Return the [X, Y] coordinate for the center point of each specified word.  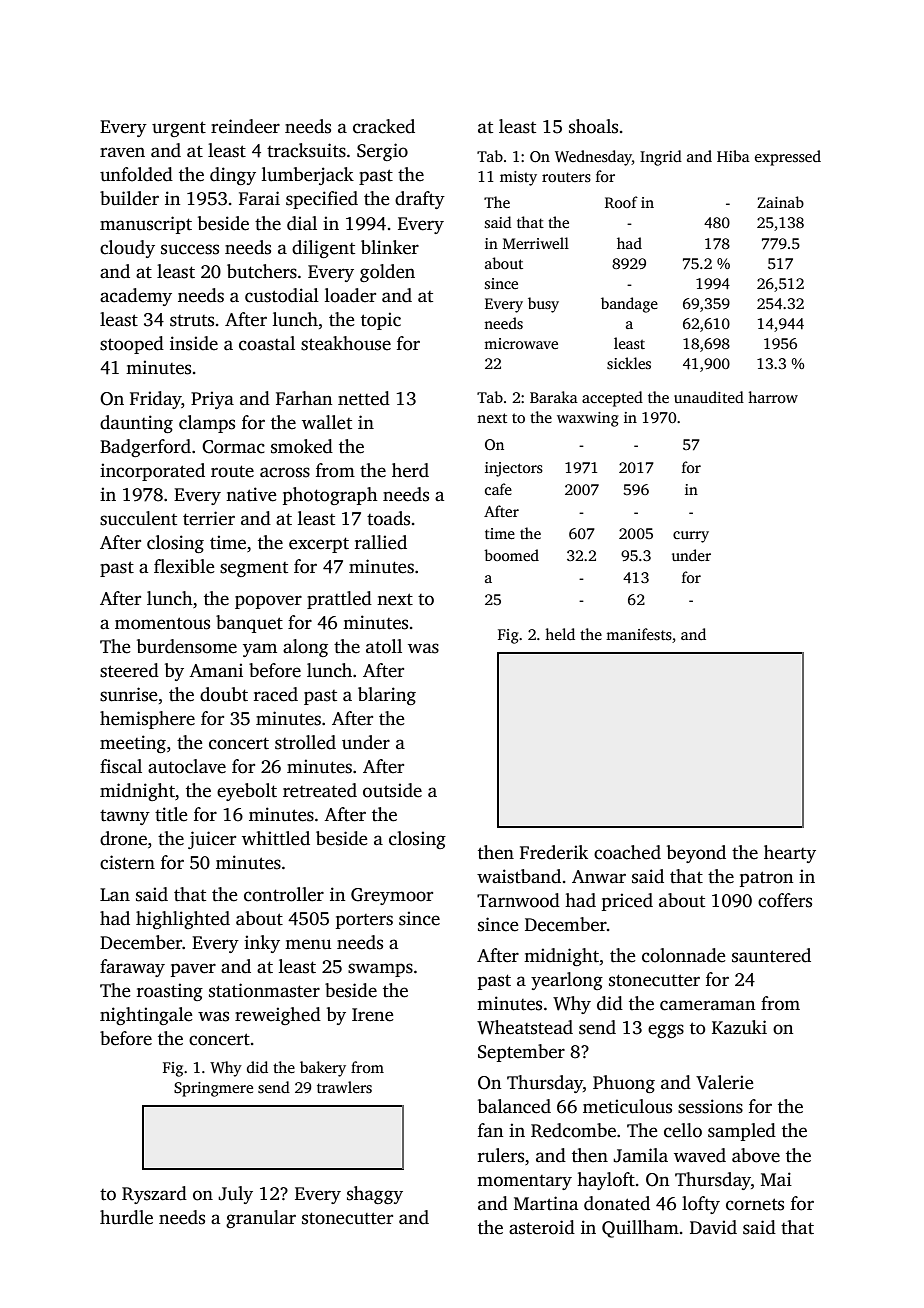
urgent [179, 129]
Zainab [780, 202]
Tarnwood [518, 900]
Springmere [213, 1089]
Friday [155, 400]
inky [262, 944]
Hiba [733, 156]
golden [387, 273]
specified [322, 200]
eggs [666, 1031]
